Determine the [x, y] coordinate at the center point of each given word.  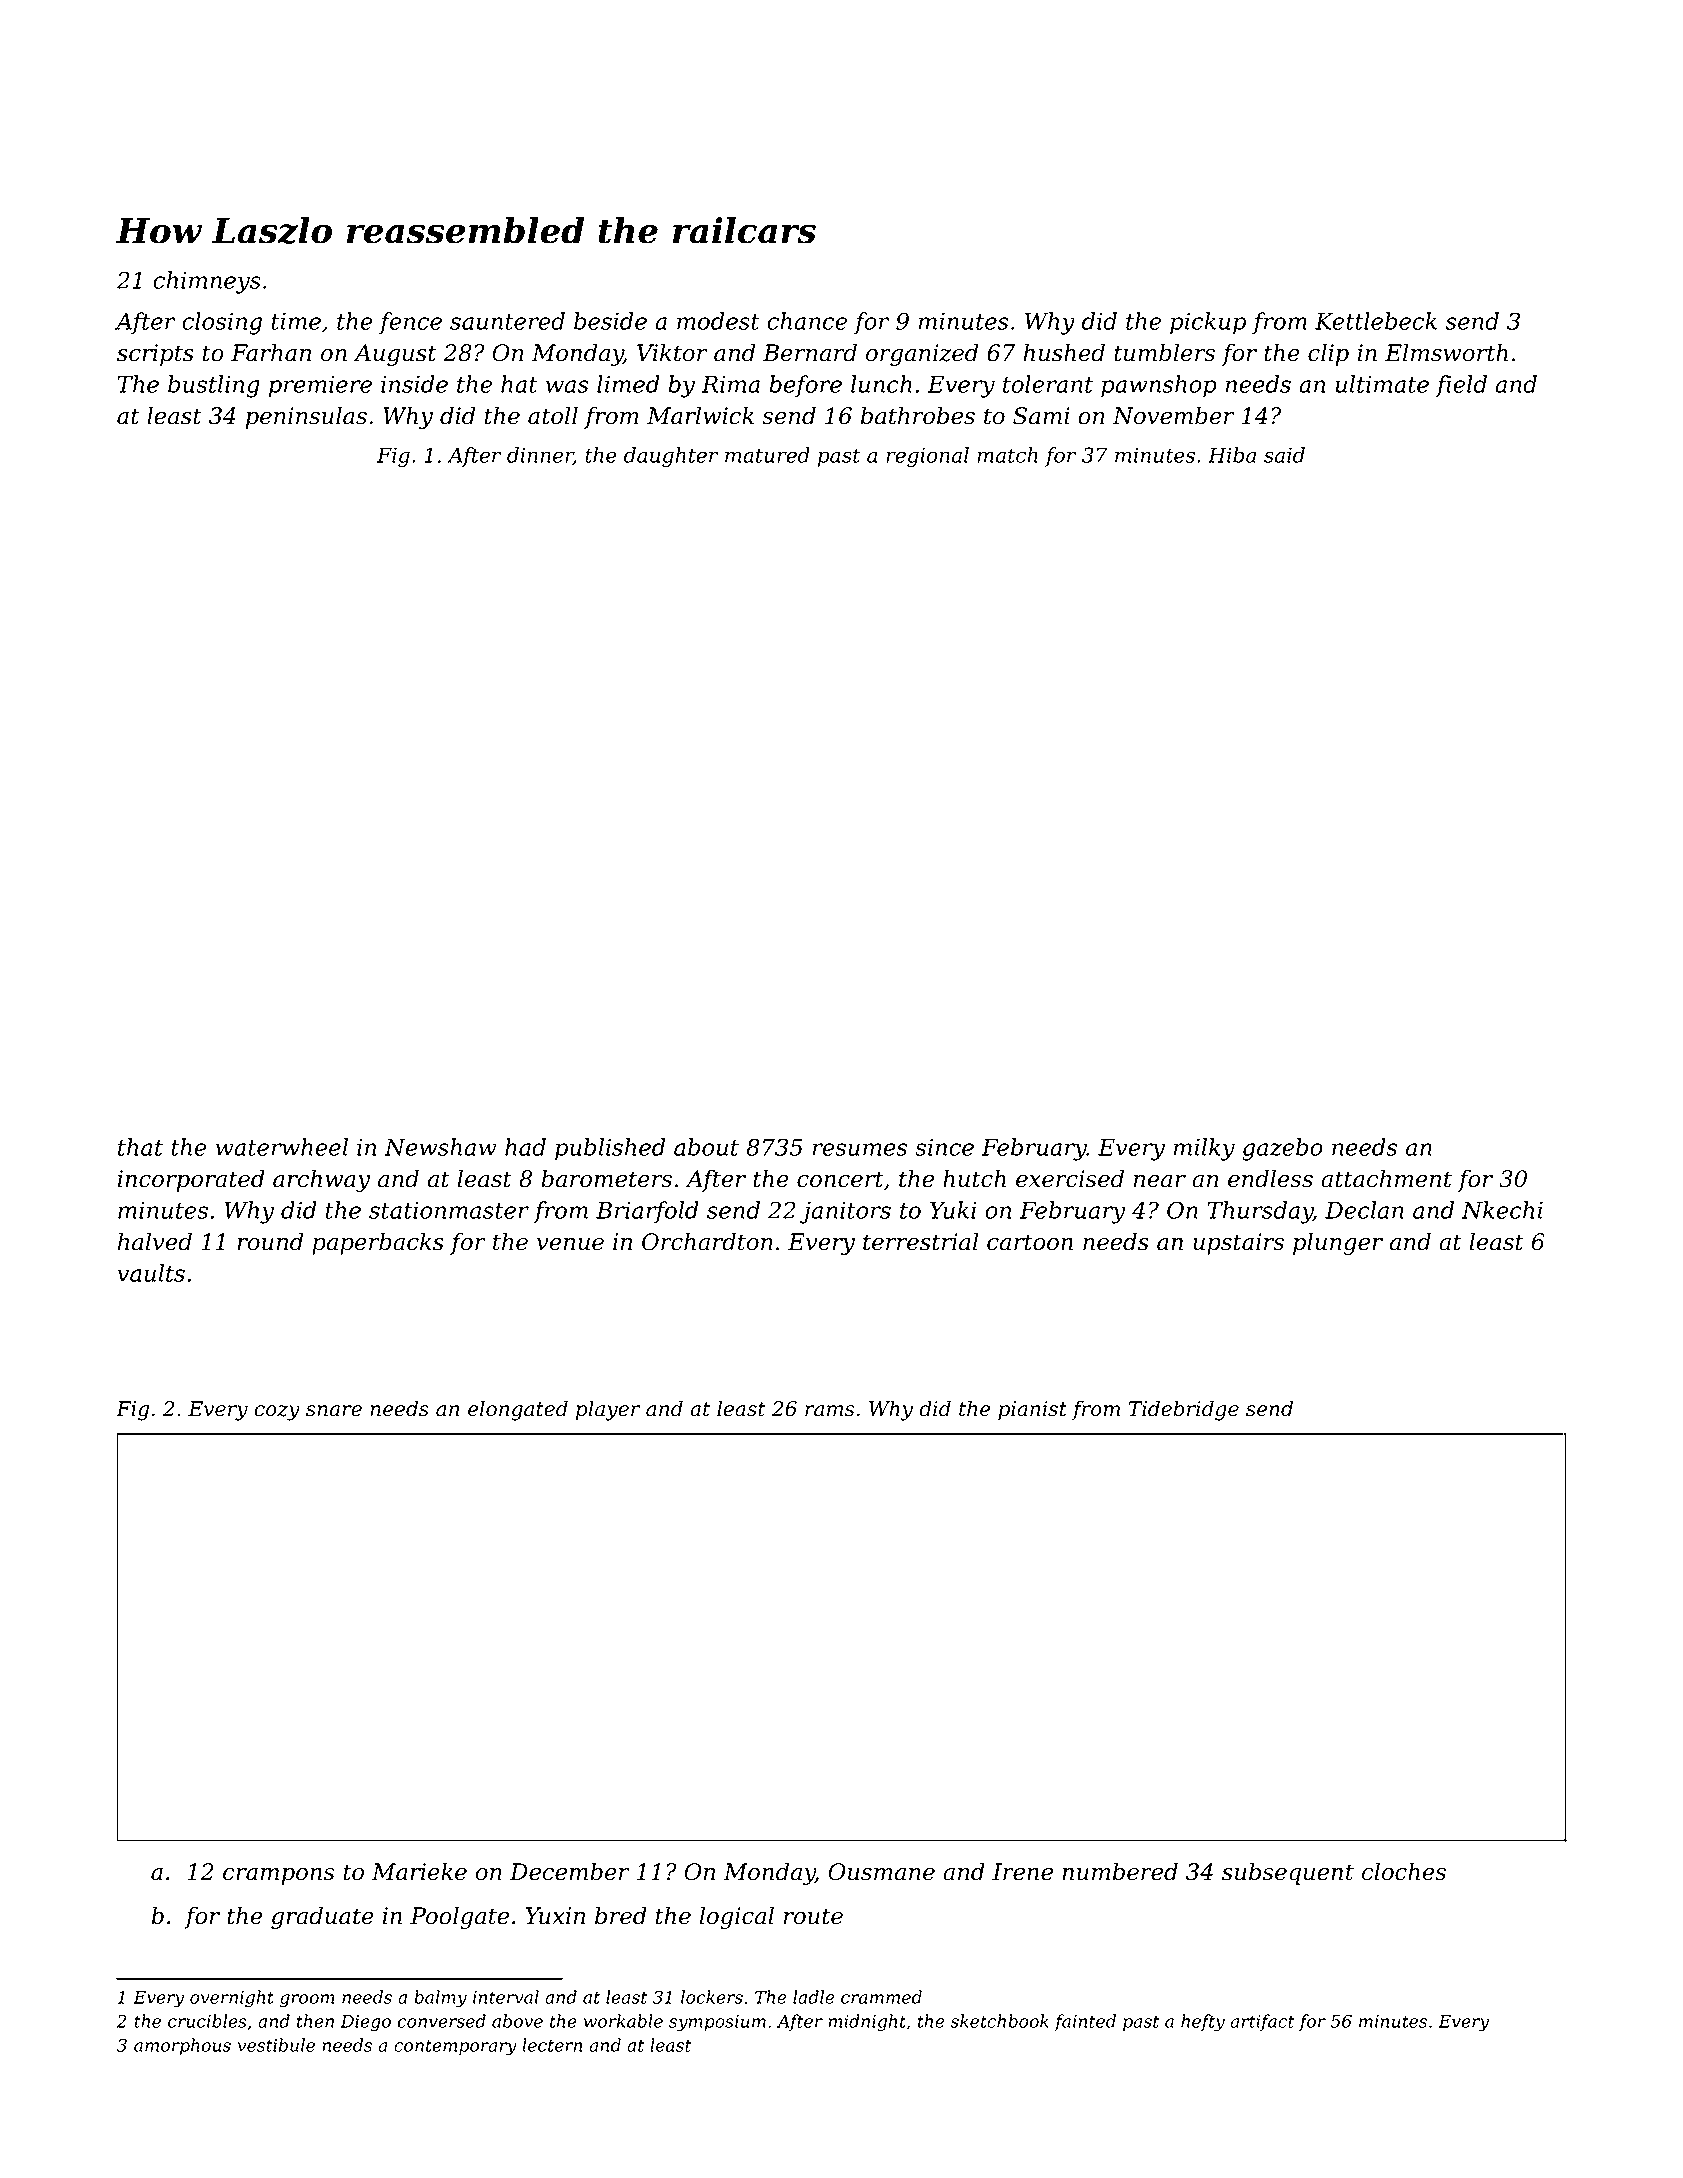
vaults [151, 1273]
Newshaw [440, 1147]
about [706, 1147]
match [1007, 455]
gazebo [1282, 1149]
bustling [214, 386]
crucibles [207, 2021]
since [944, 1147]
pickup [1208, 323]
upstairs [1238, 1244]
